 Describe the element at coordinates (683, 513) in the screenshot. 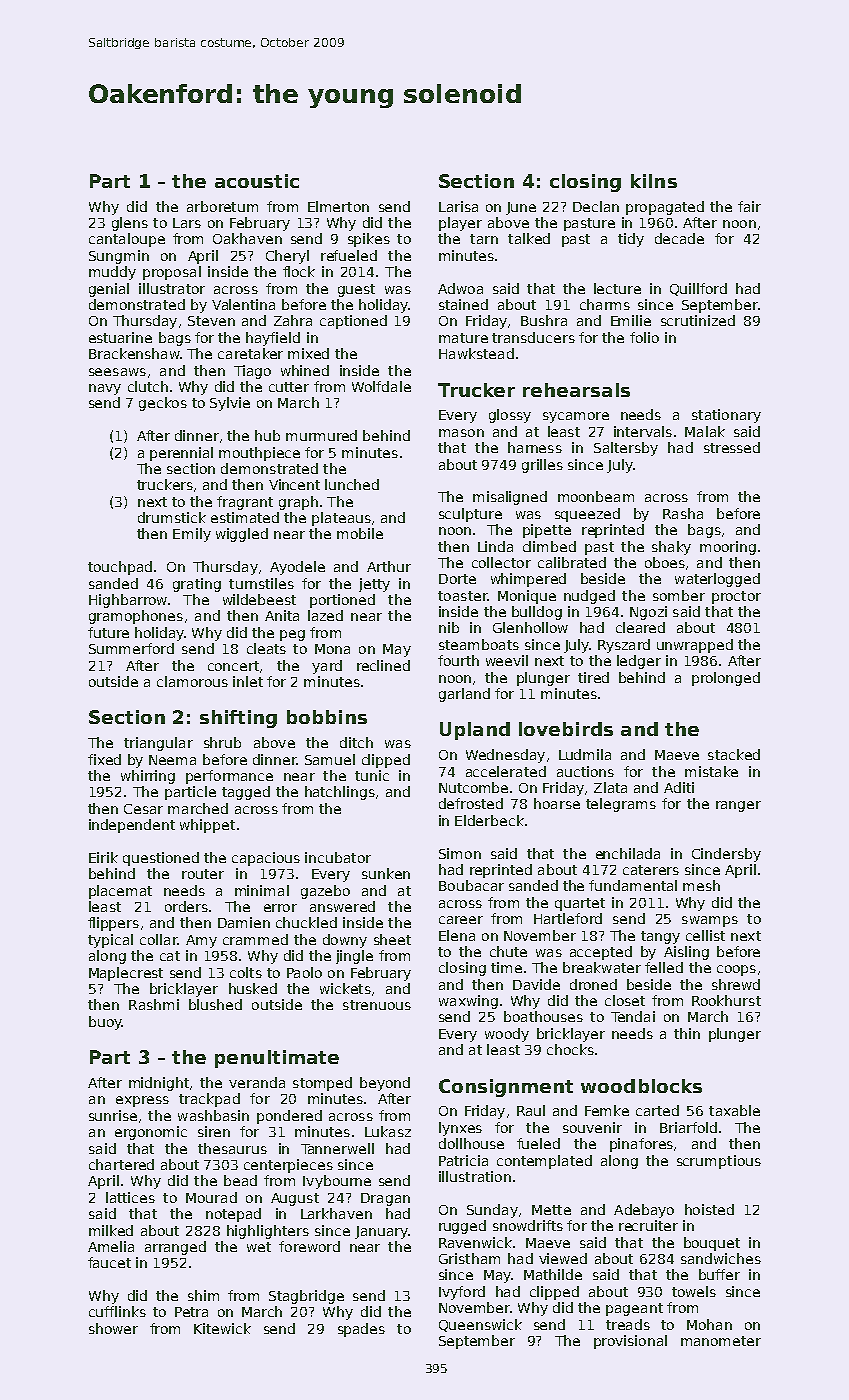

I see `Rasha` at that location.
